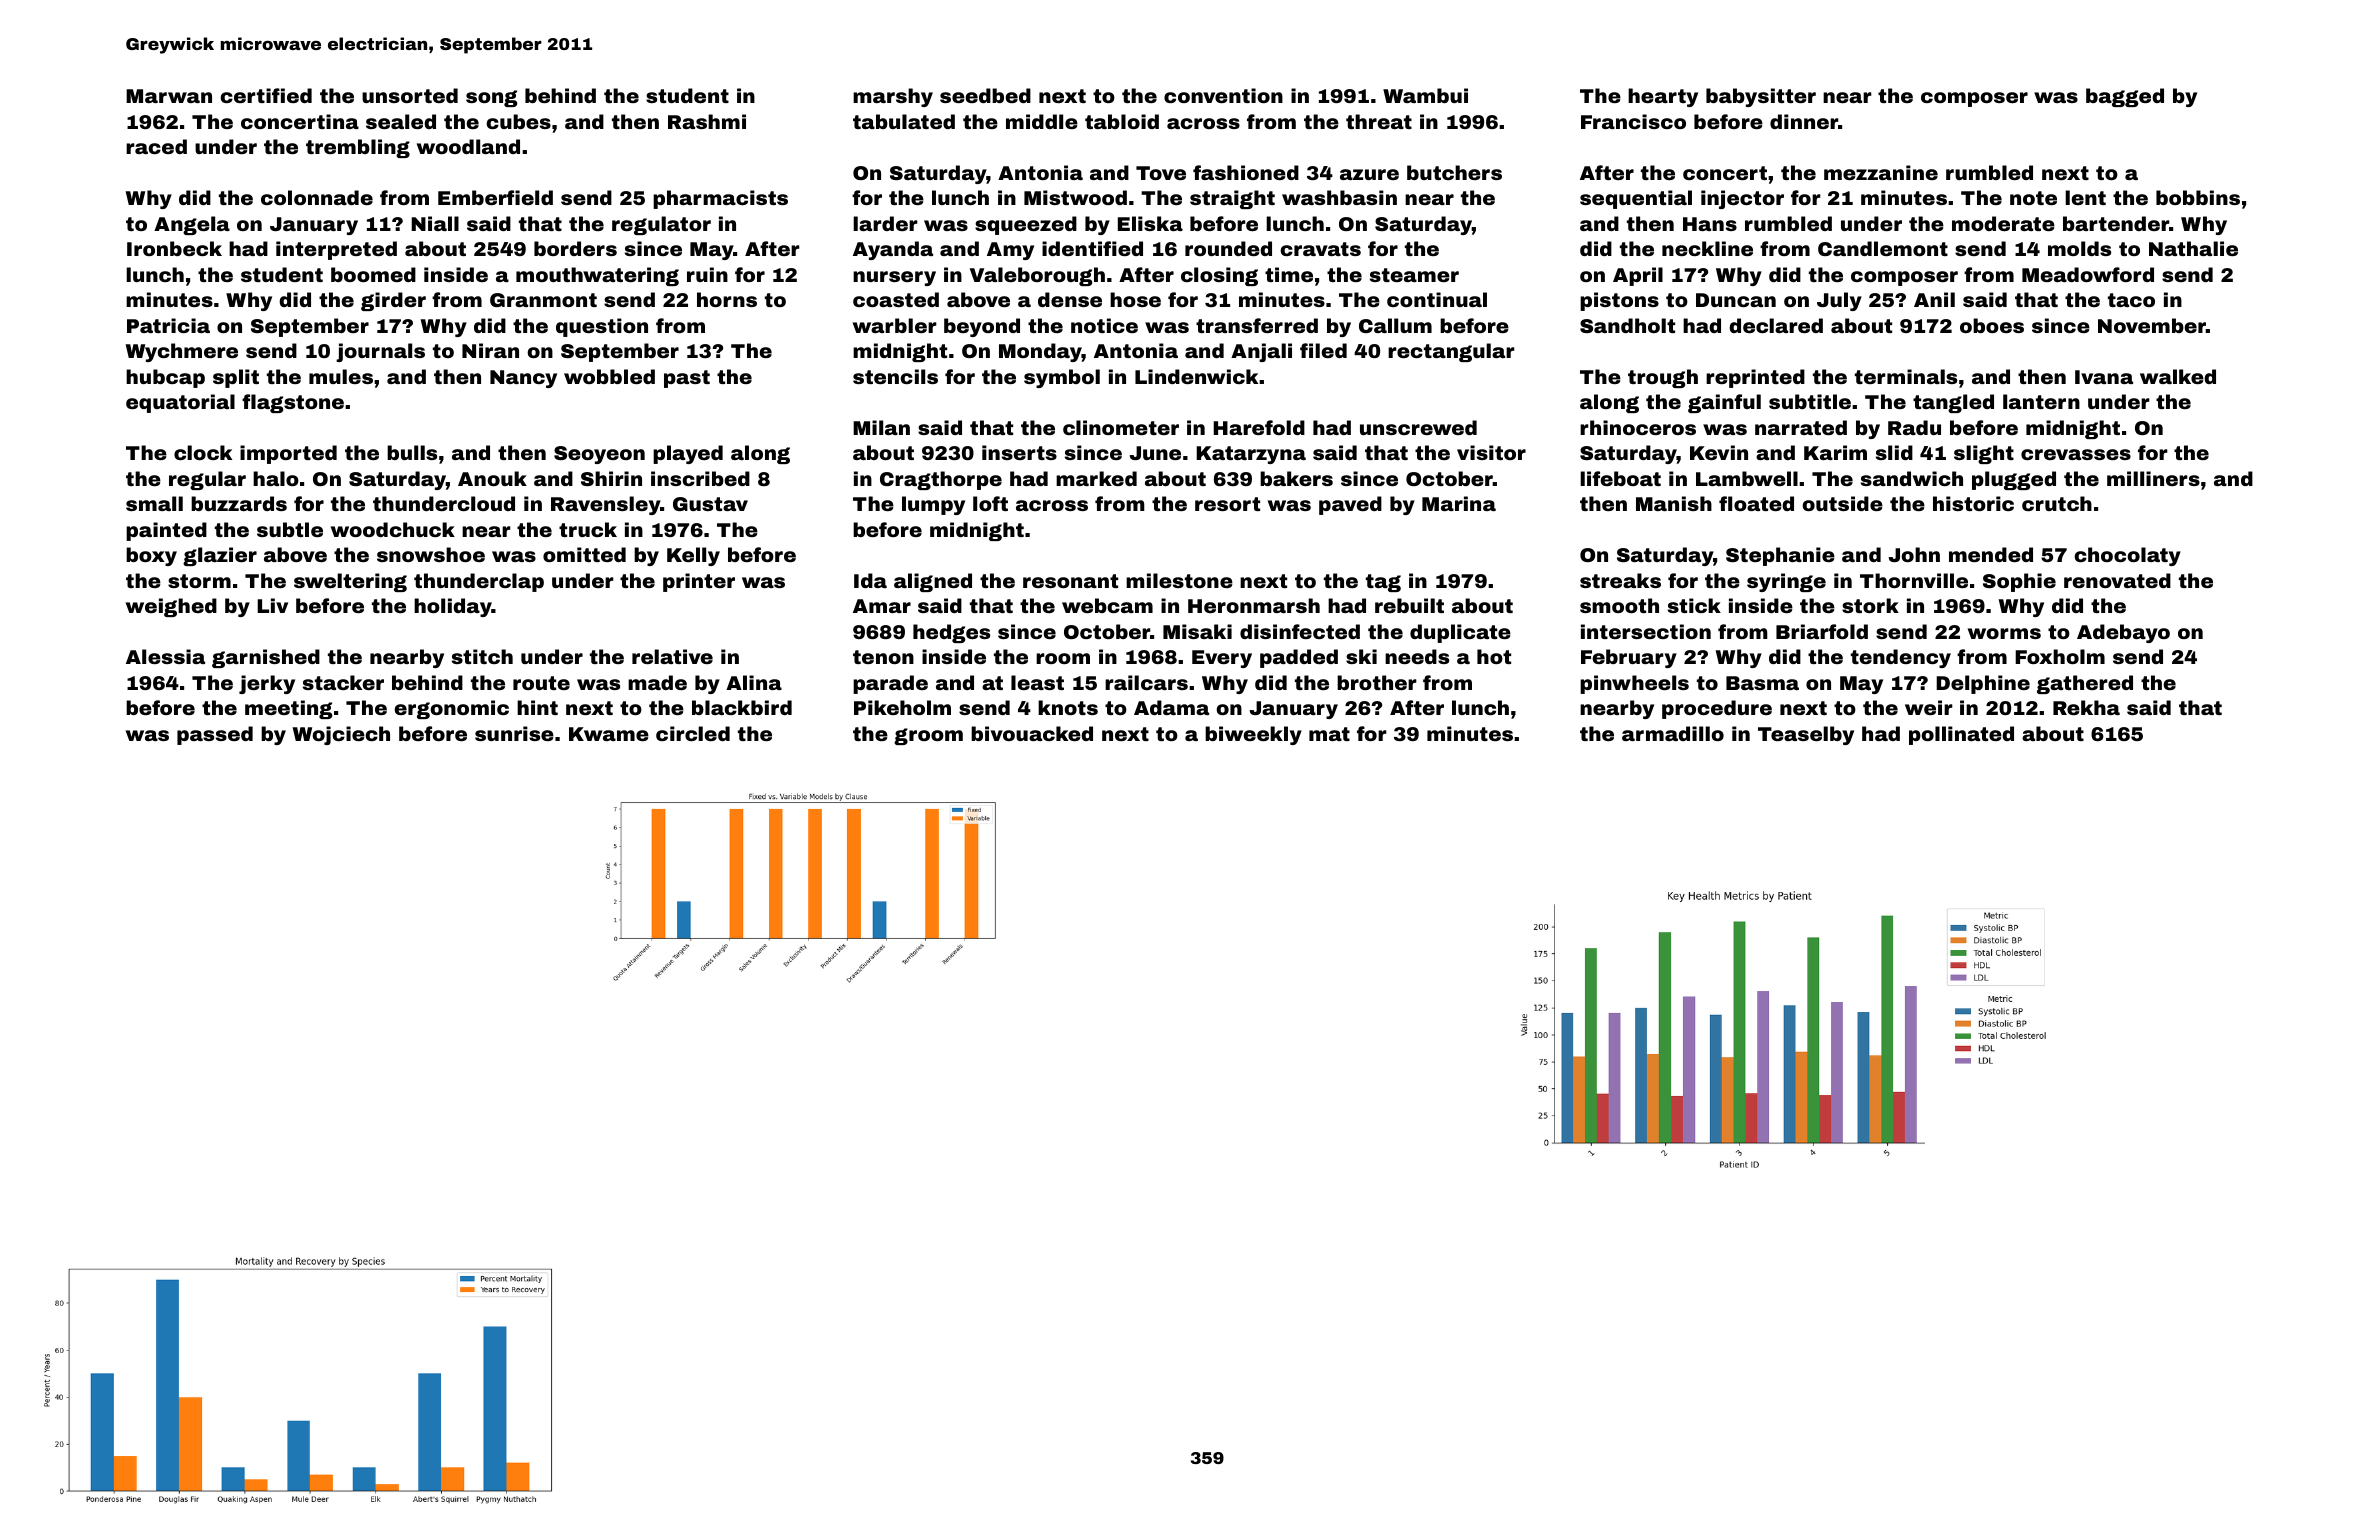  Describe the element at coordinates (2003, 223) in the screenshot. I see `moderate` at that location.
